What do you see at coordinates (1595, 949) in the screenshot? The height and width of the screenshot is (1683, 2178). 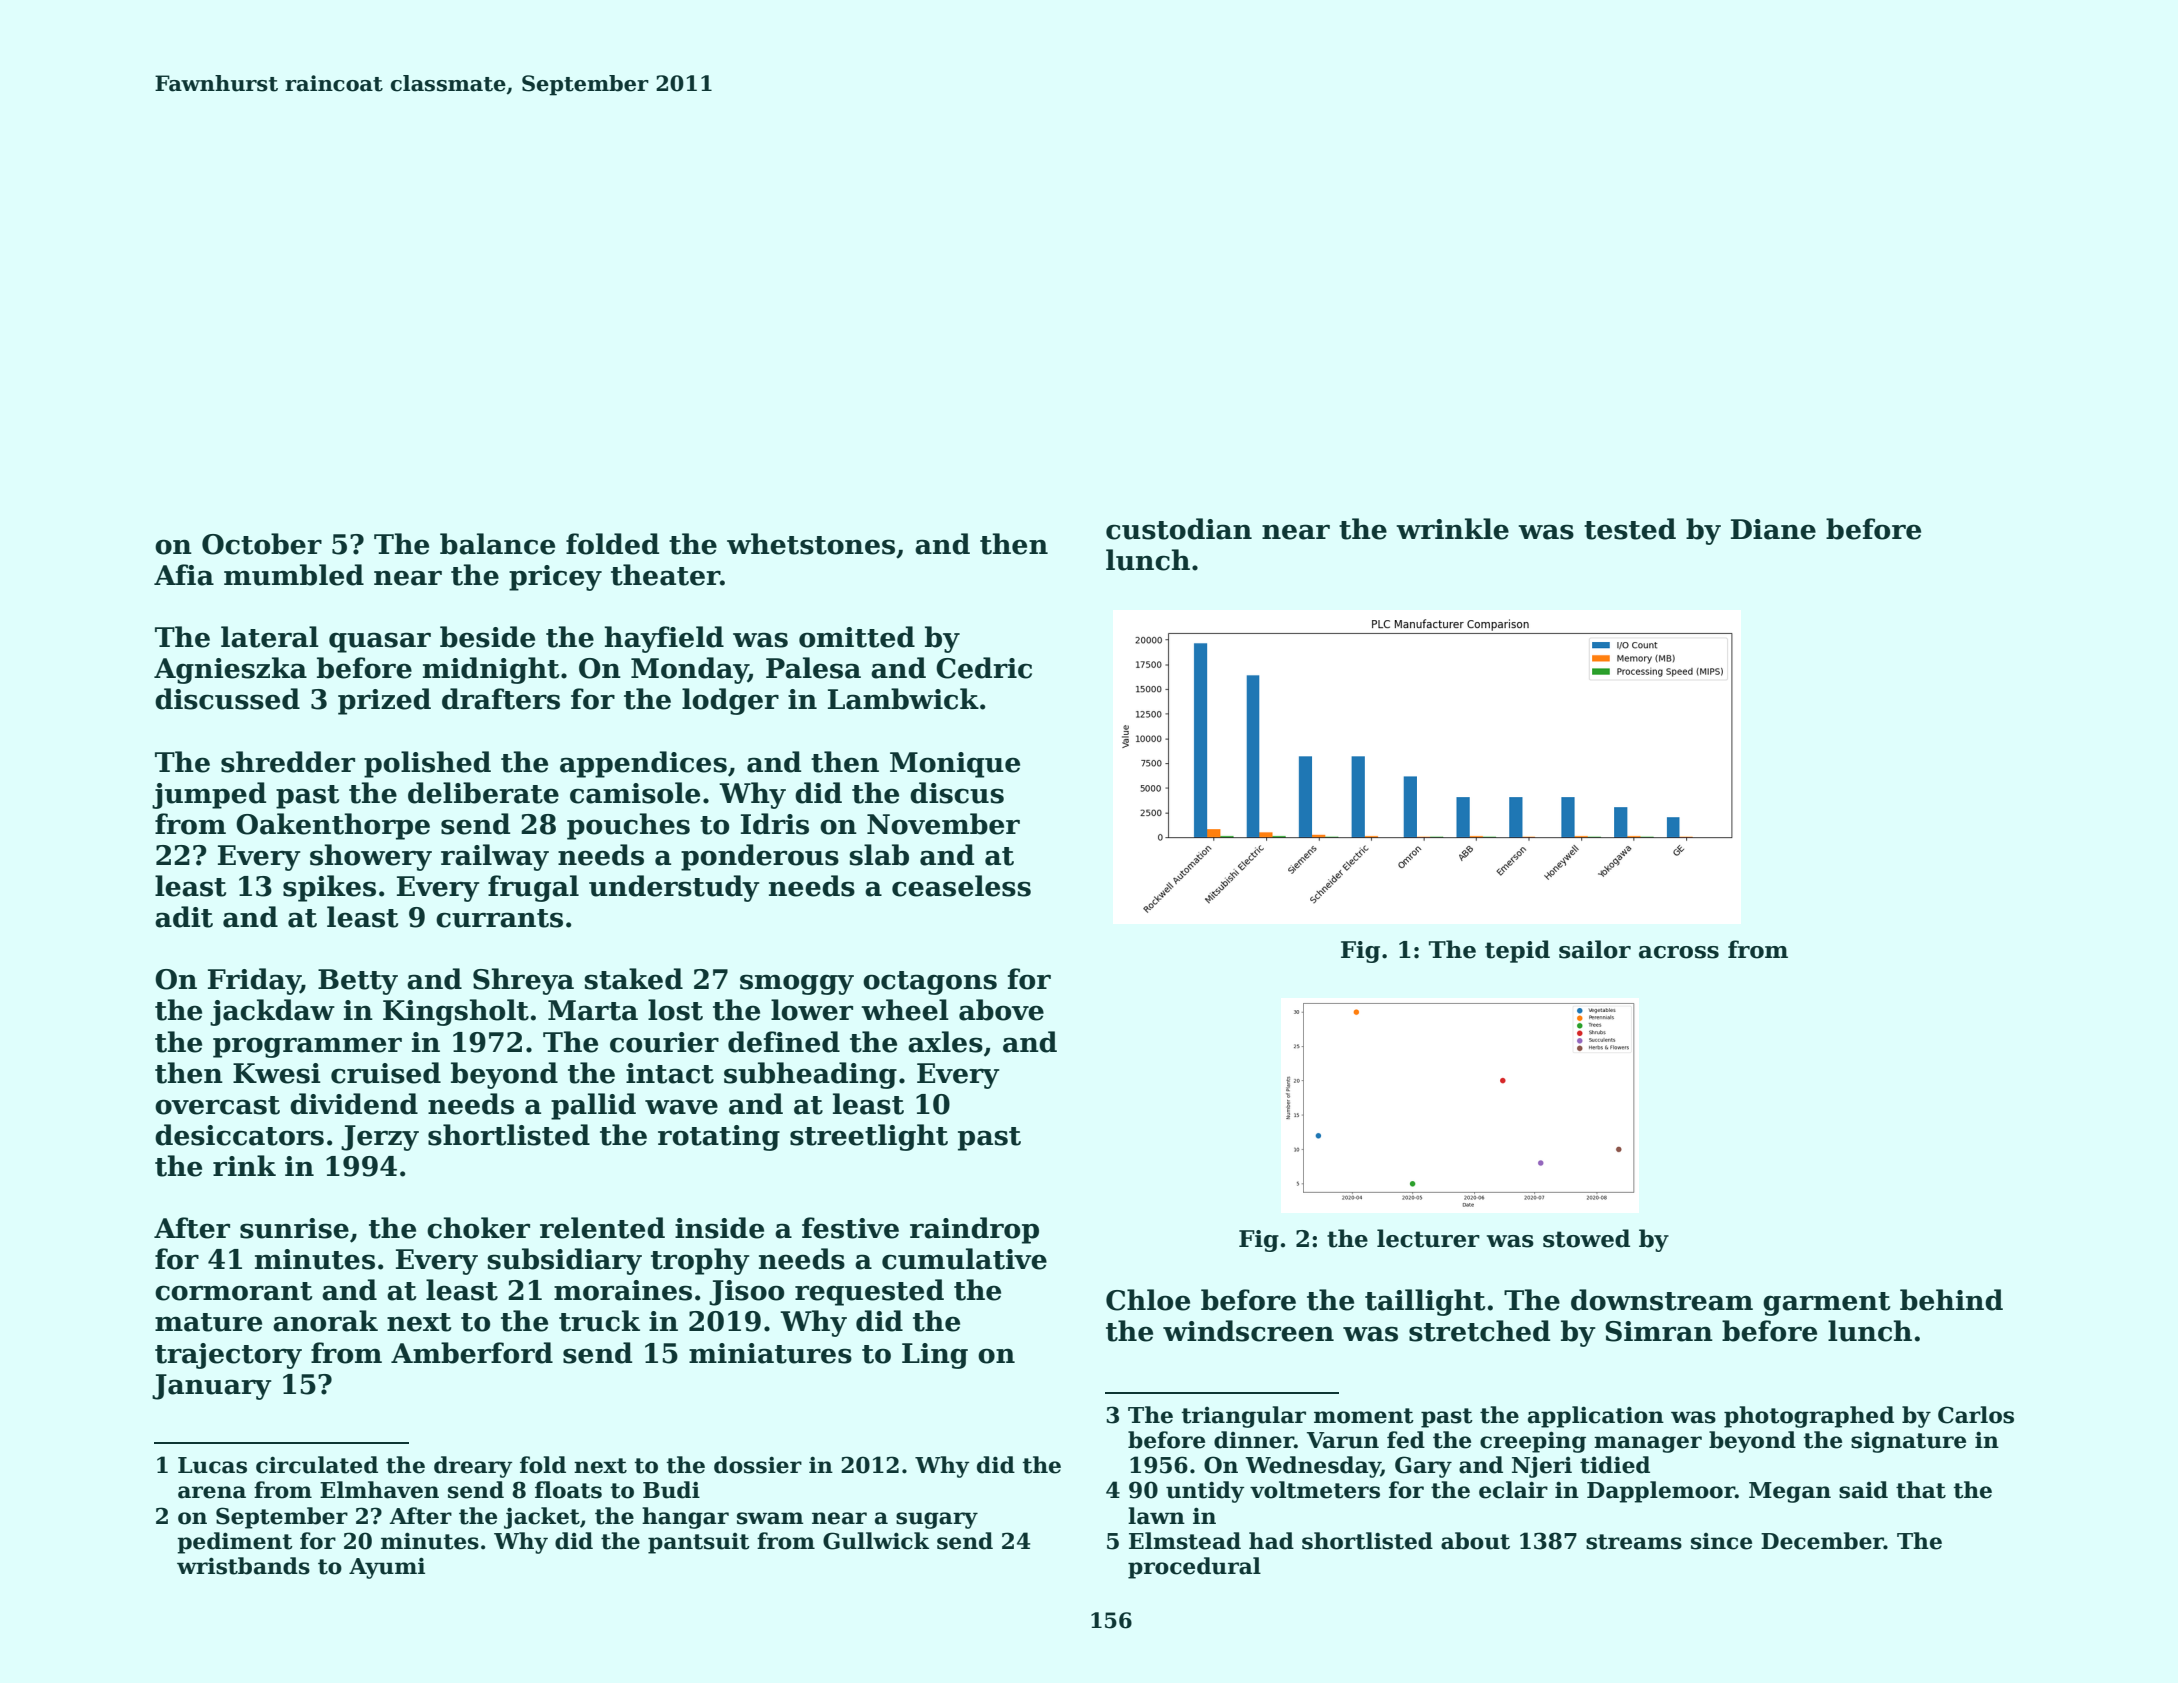 I see `sailor` at bounding box center [1595, 949].
